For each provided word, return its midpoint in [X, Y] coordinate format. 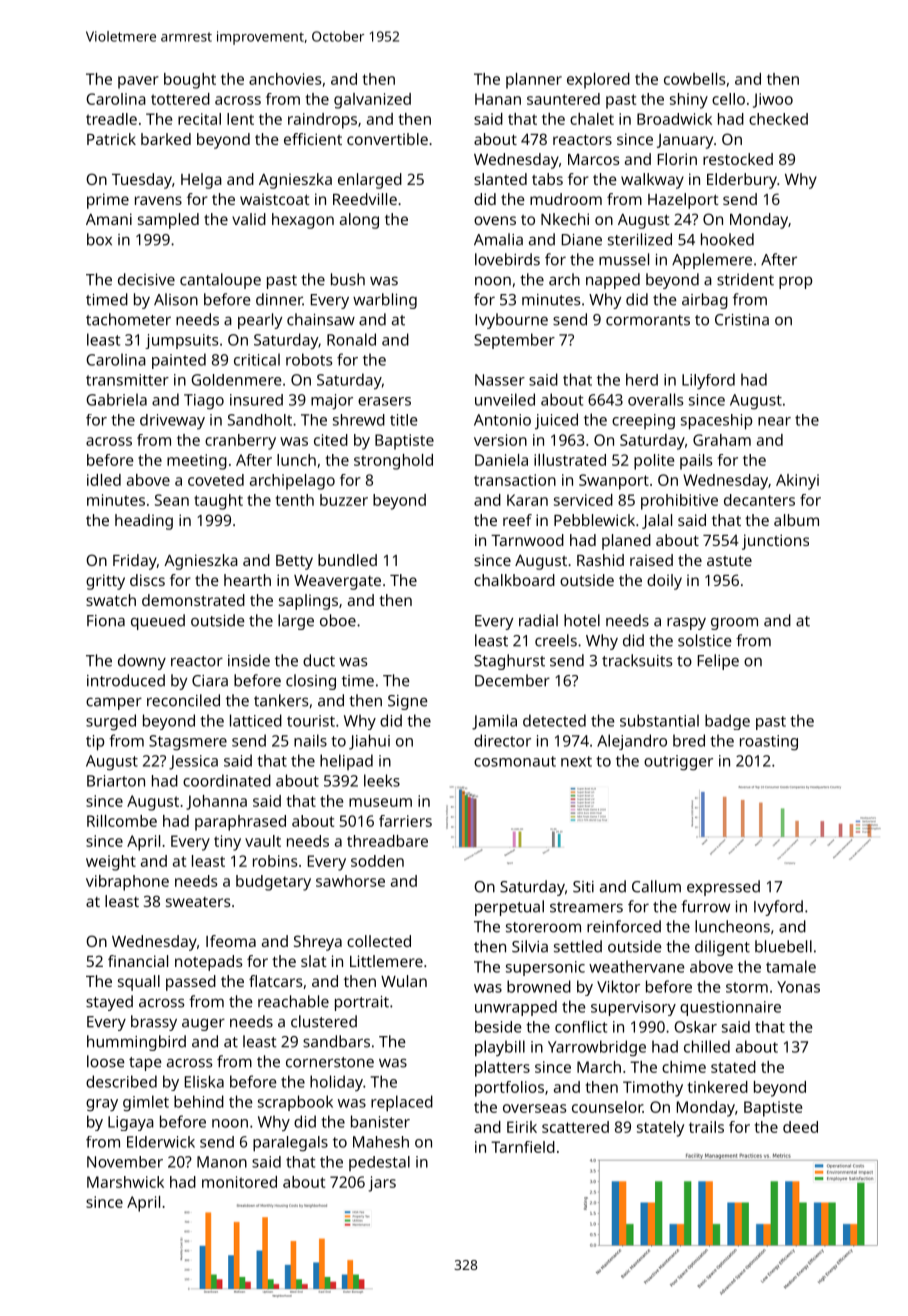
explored [598, 81]
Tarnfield [523, 1147]
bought [190, 81]
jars [382, 1184]
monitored [239, 1182]
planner [534, 81]
